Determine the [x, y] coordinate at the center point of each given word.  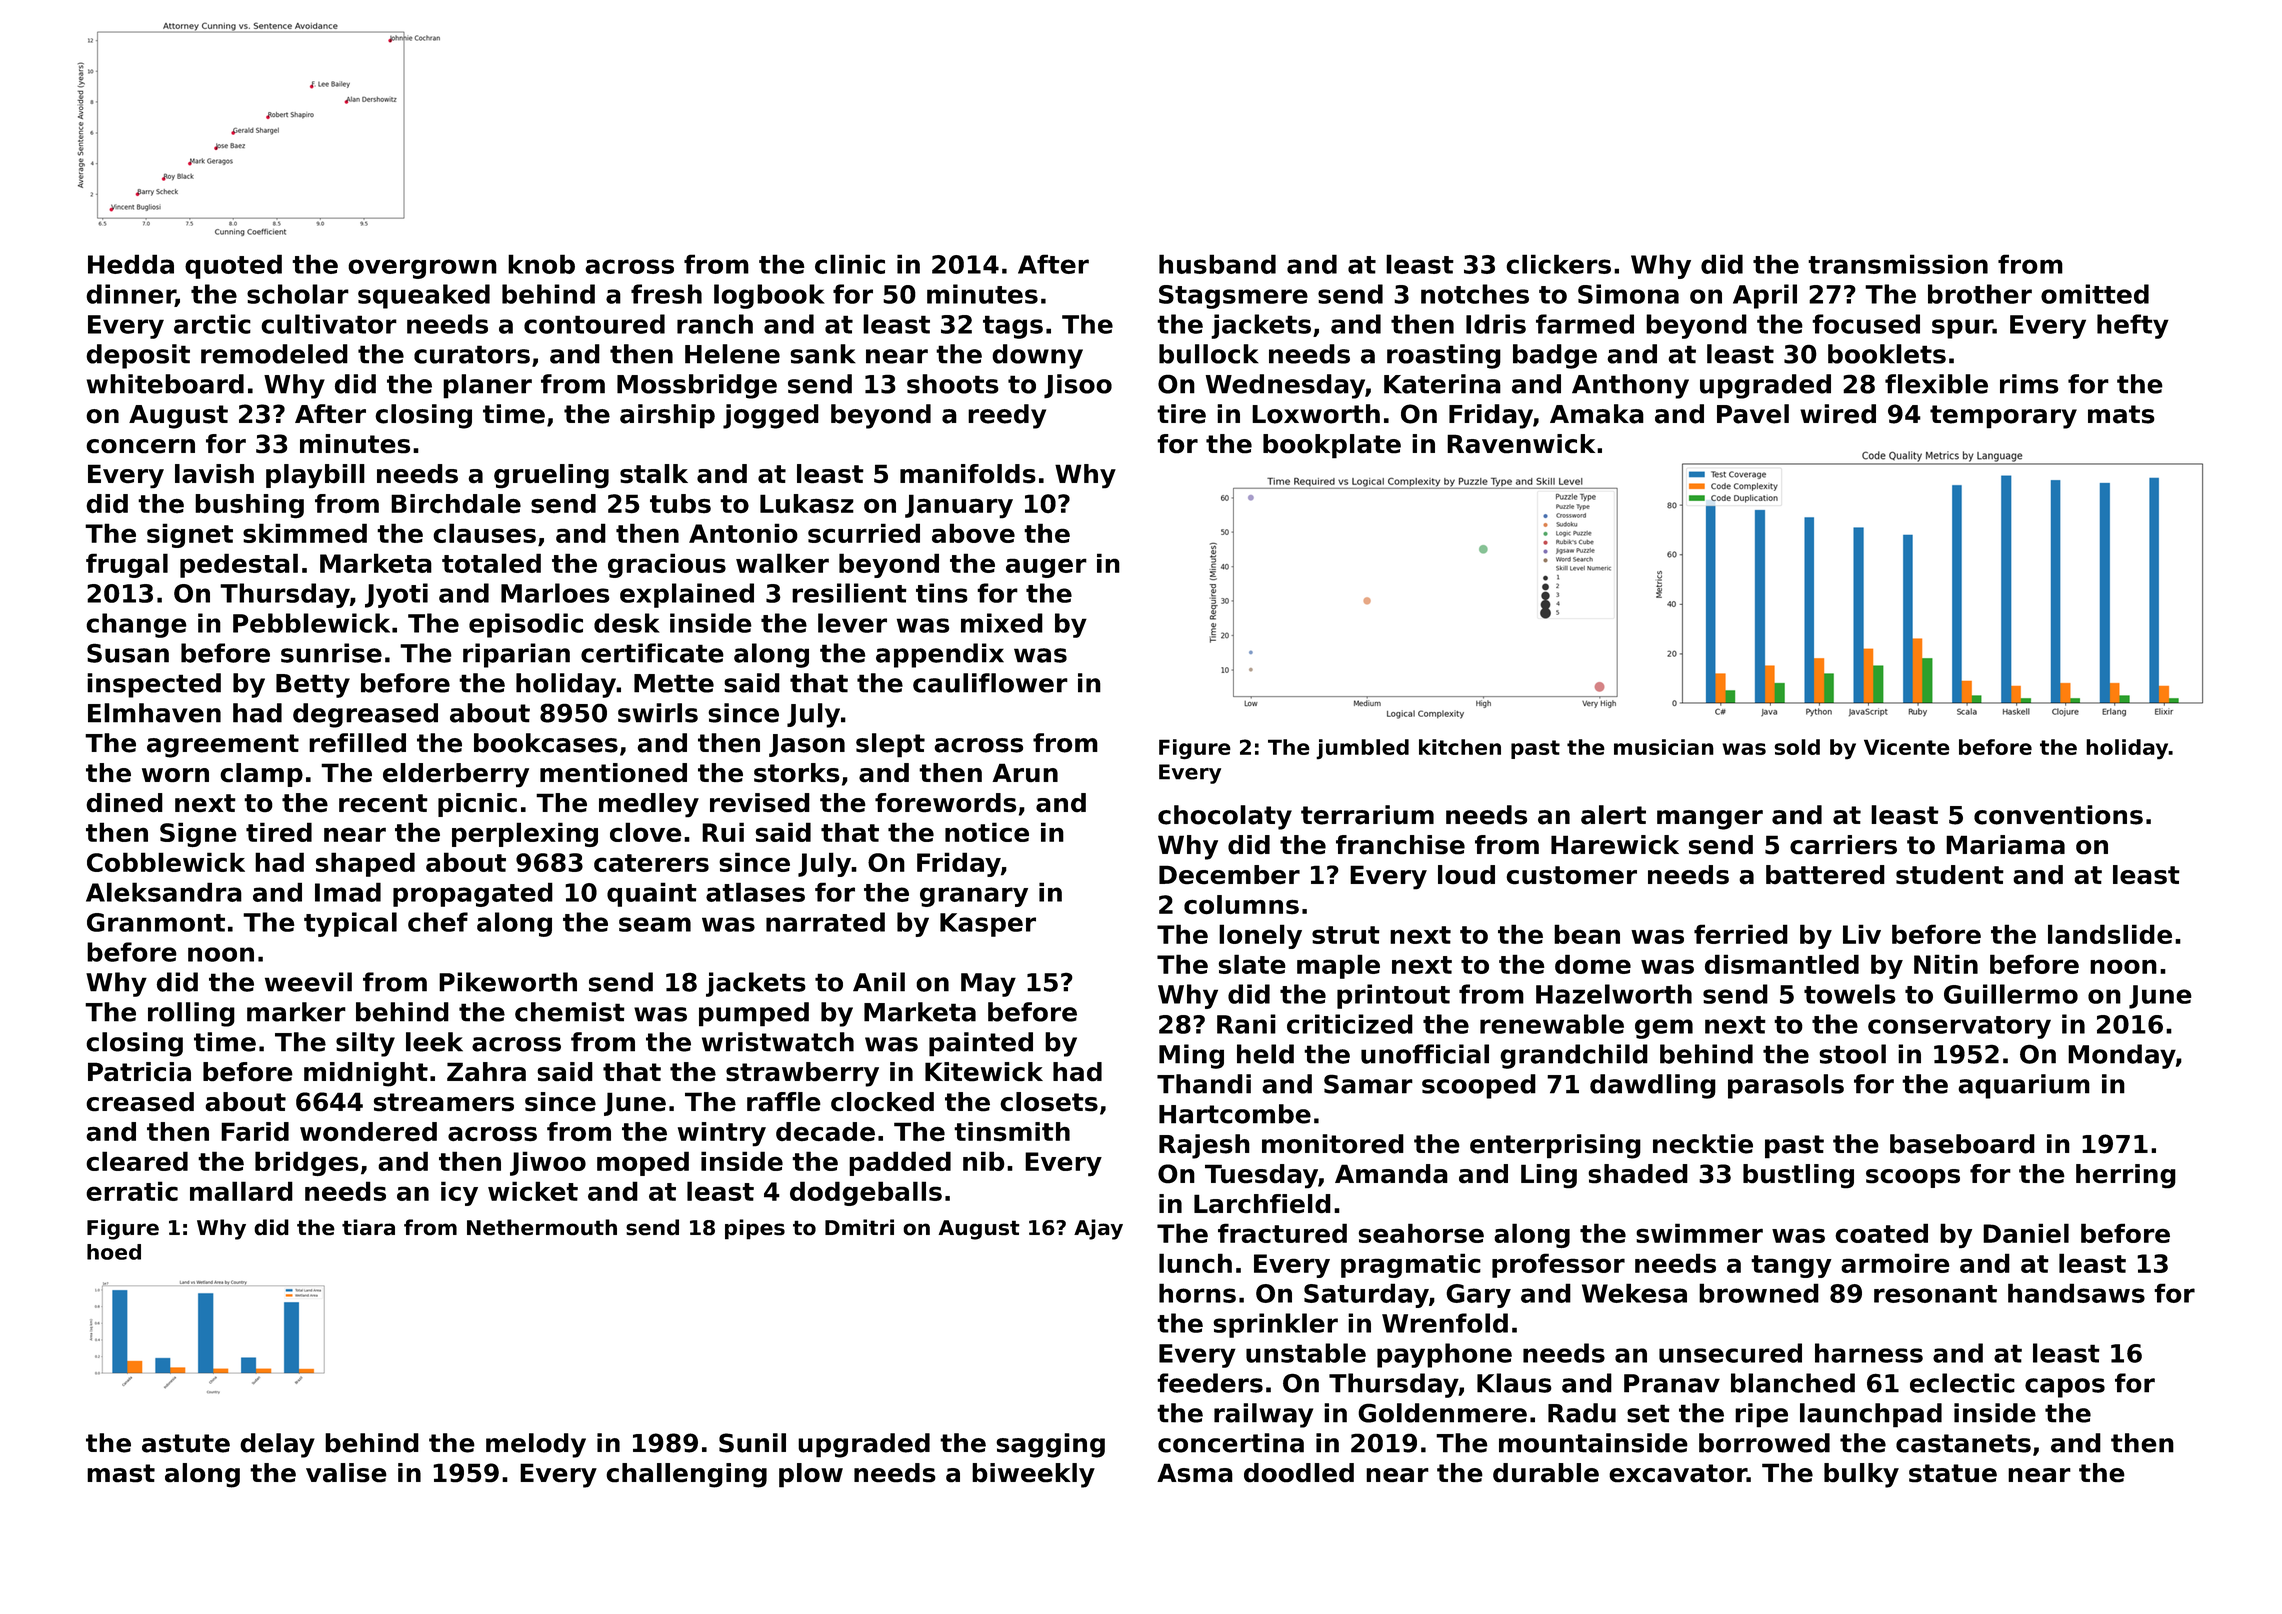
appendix [940, 655]
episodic [526, 625]
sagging [1050, 1445]
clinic [850, 264]
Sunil [752, 1443]
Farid [255, 1132]
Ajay [1098, 1229]
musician [1664, 747]
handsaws [2076, 1293]
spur [1962, 329]
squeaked [424, 296]
